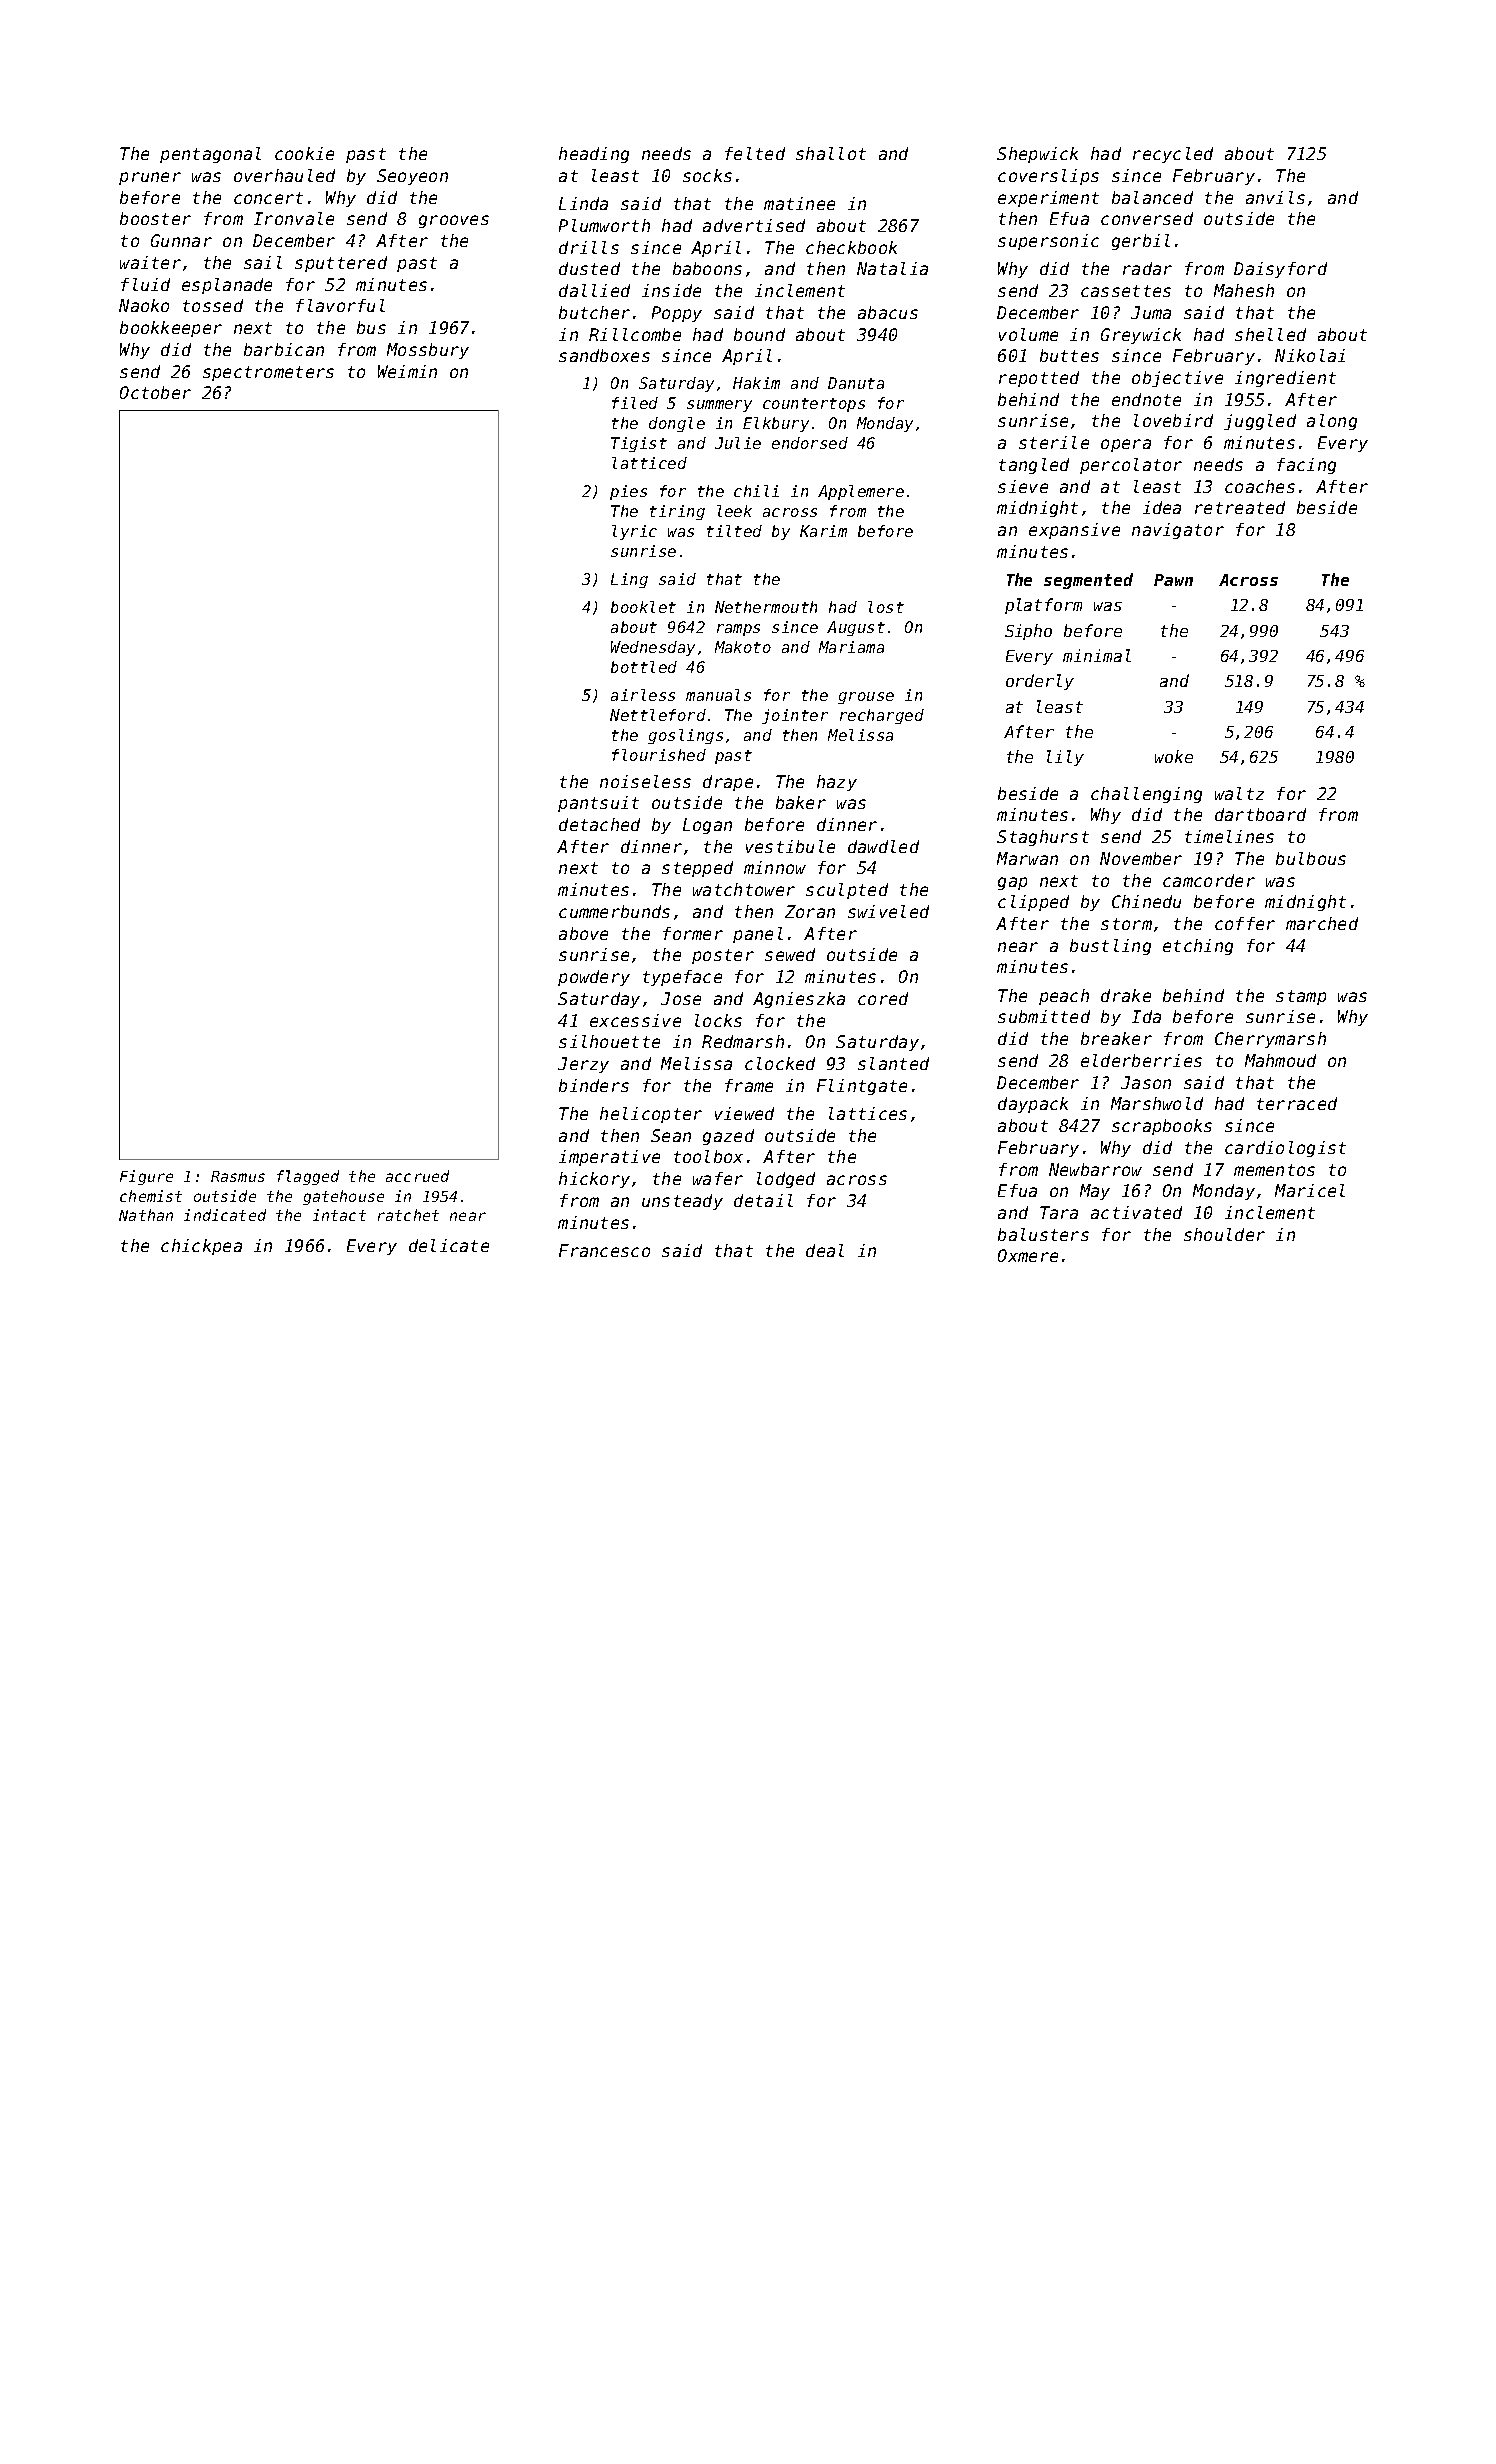 The width and height of the image is (1496, 2464). What do you see at coordinates (659, 755) in the image?
I see `flourished` at bounding box center [659, 755].
